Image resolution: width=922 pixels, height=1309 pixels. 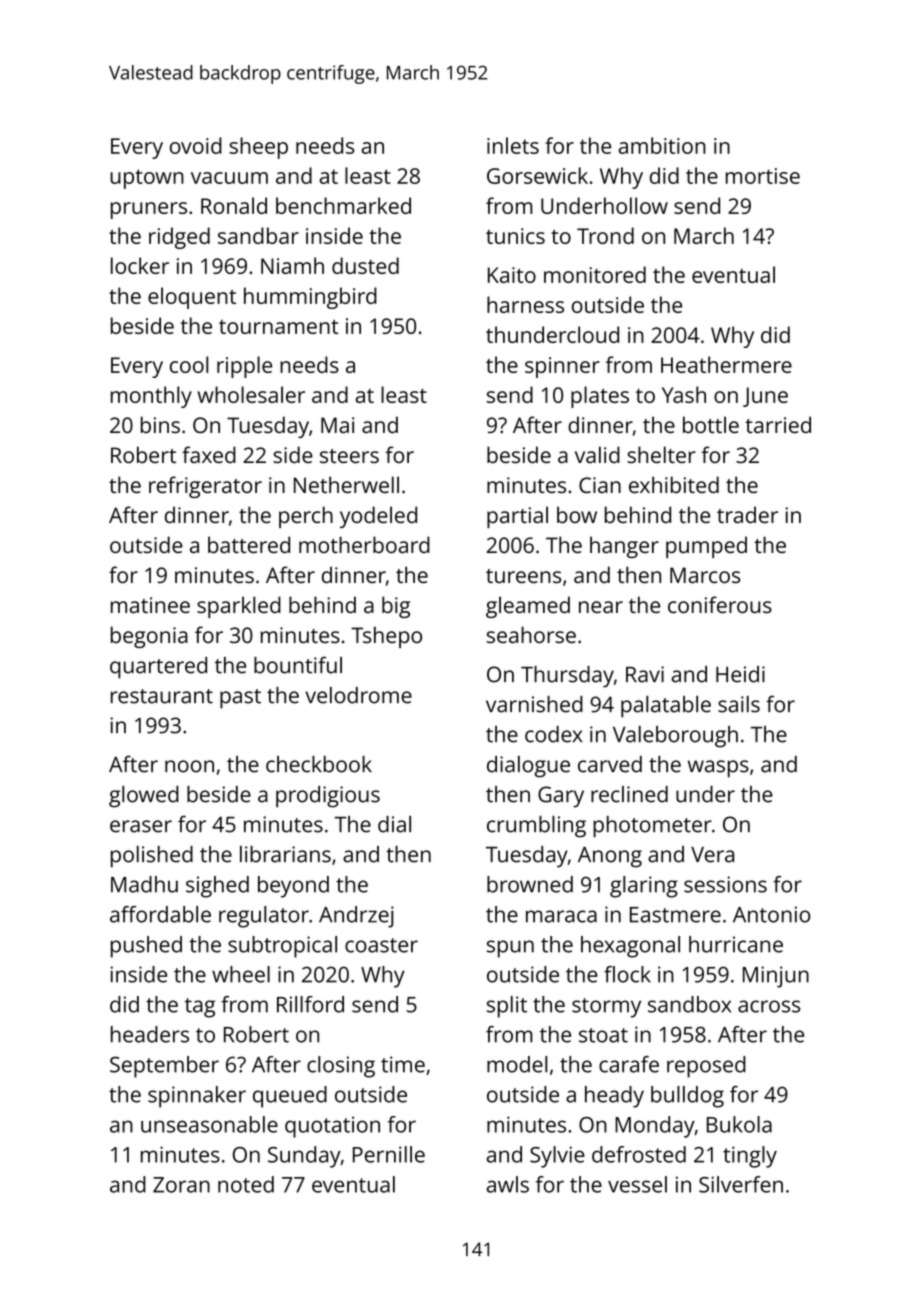 I want to click on time, so click(x=403, y=1064).
